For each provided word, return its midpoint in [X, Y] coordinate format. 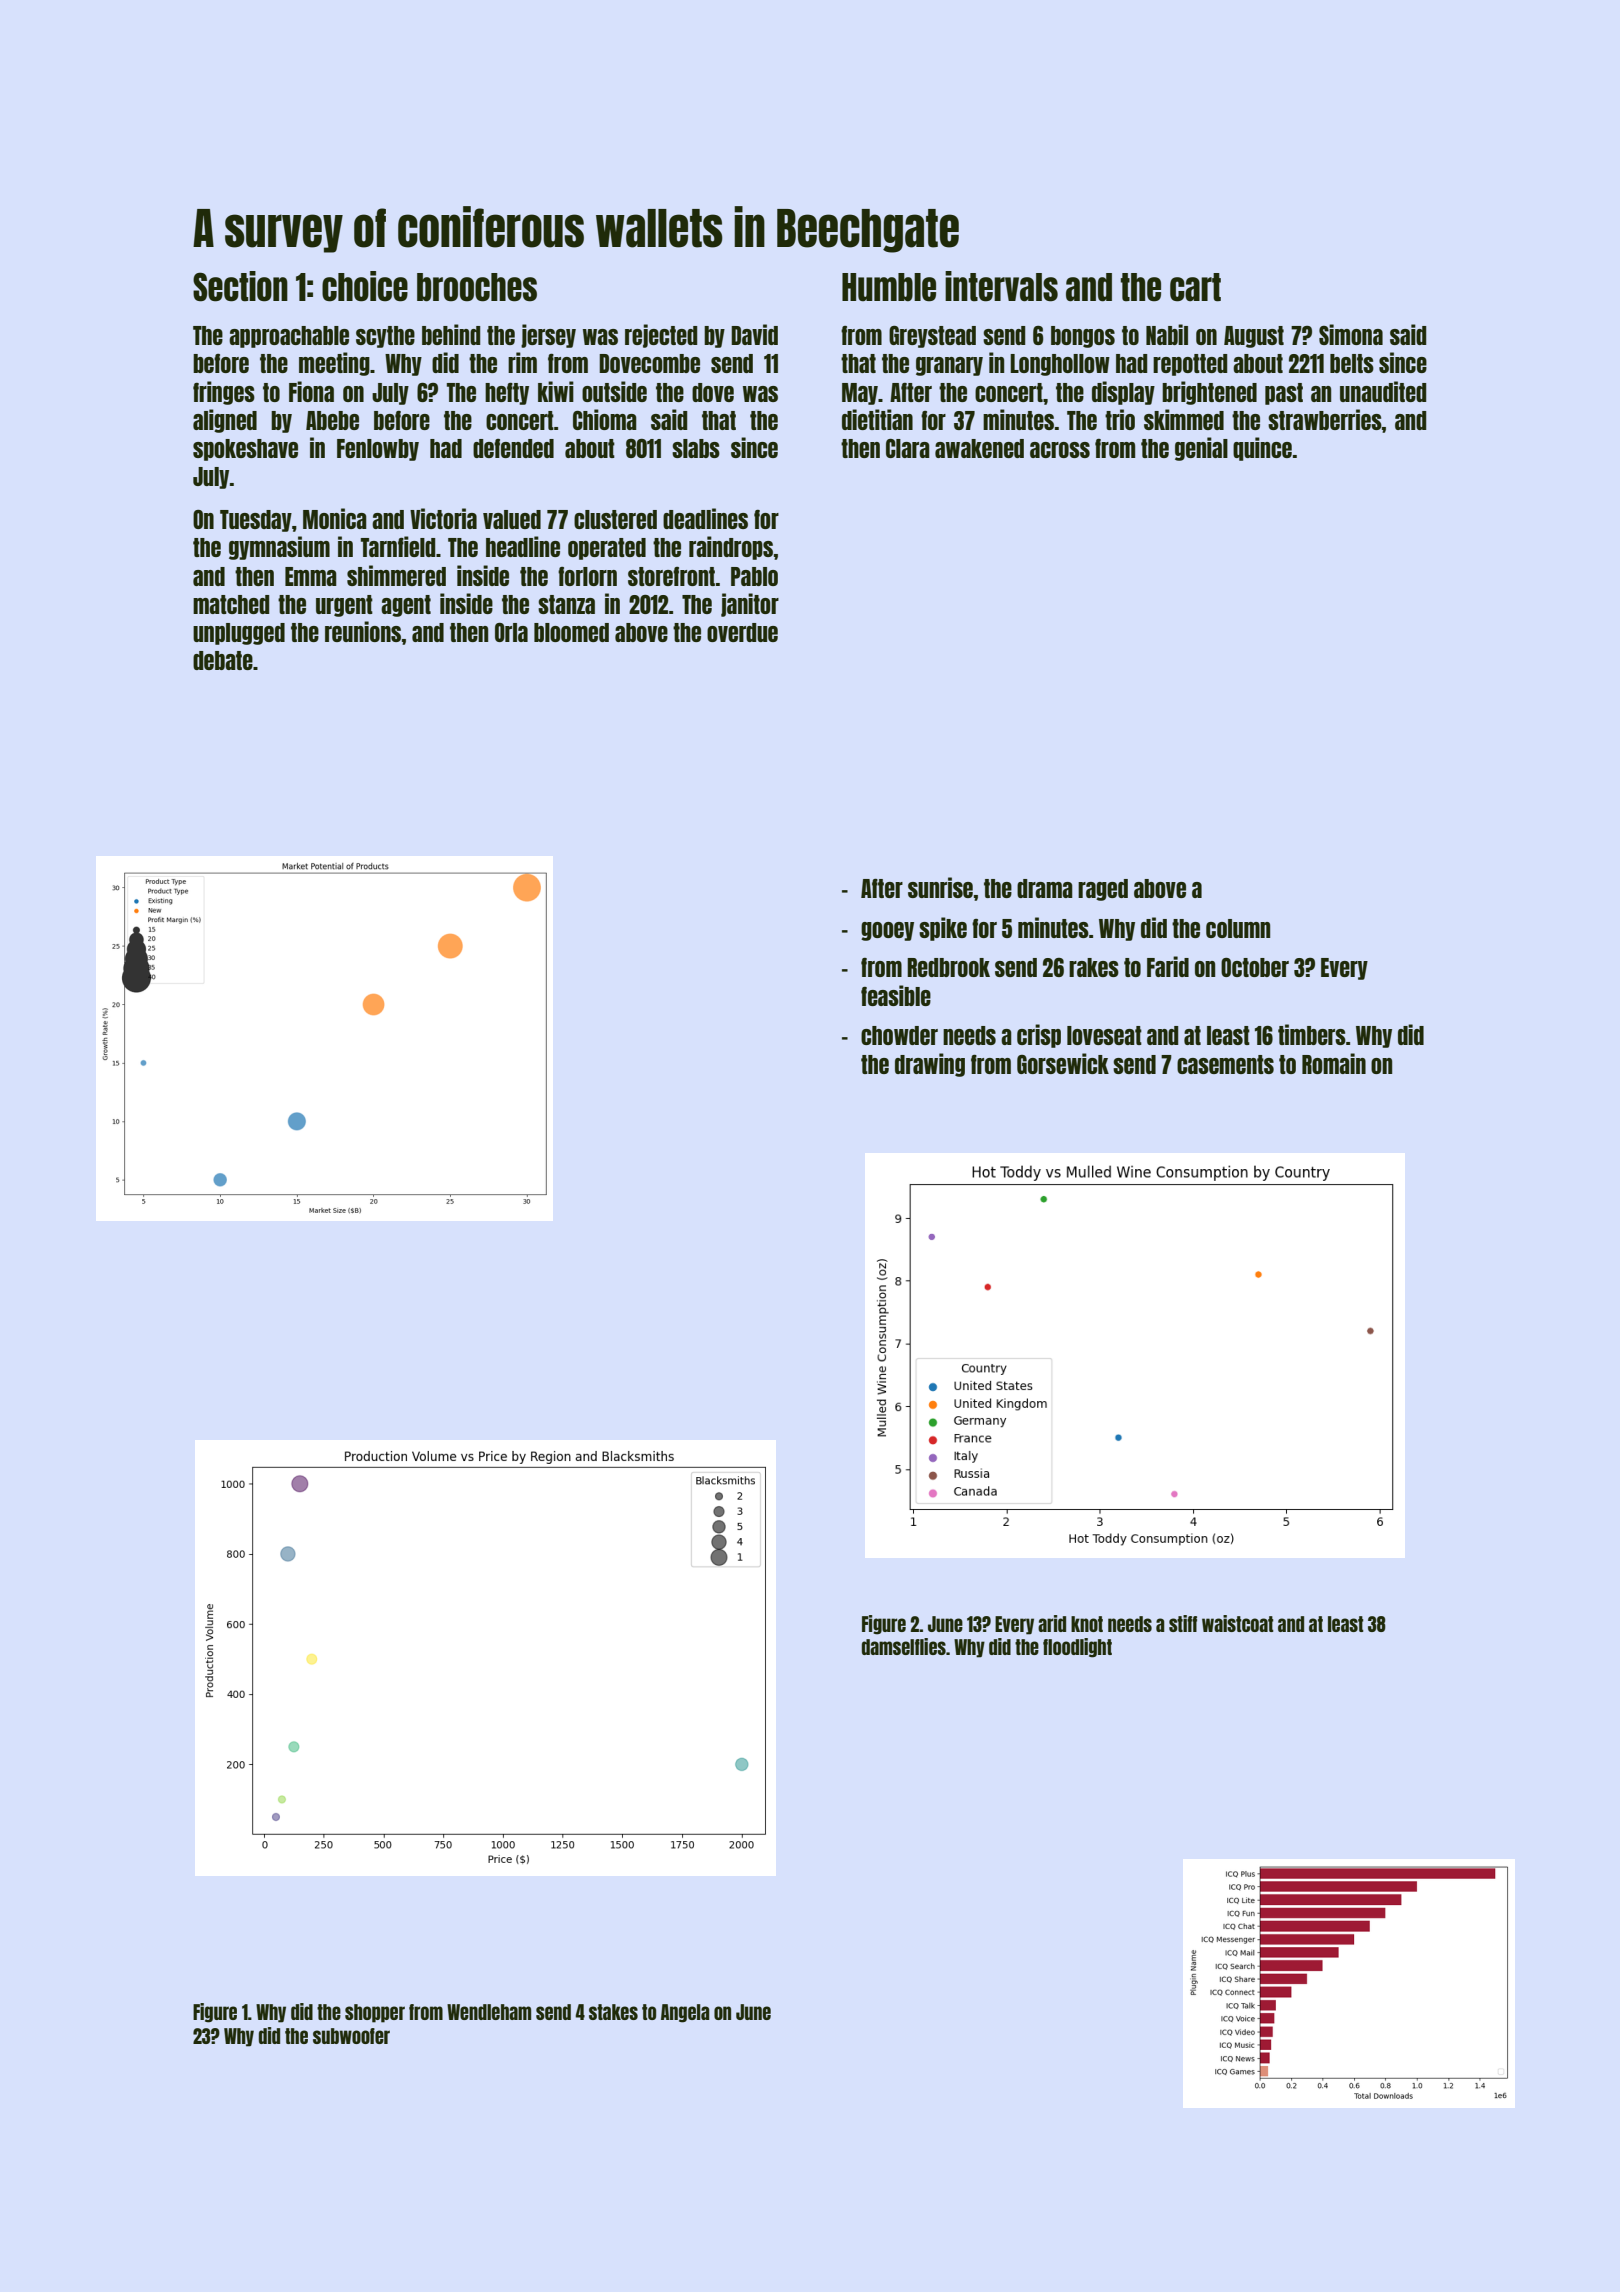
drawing [930, 1065]
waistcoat [1237, 1623]
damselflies [904, 1646]
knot [1087, 1624]
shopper [375, 2013]
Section [240, 286]
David [754, 334]
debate [223, 660]
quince [1262, 449]
